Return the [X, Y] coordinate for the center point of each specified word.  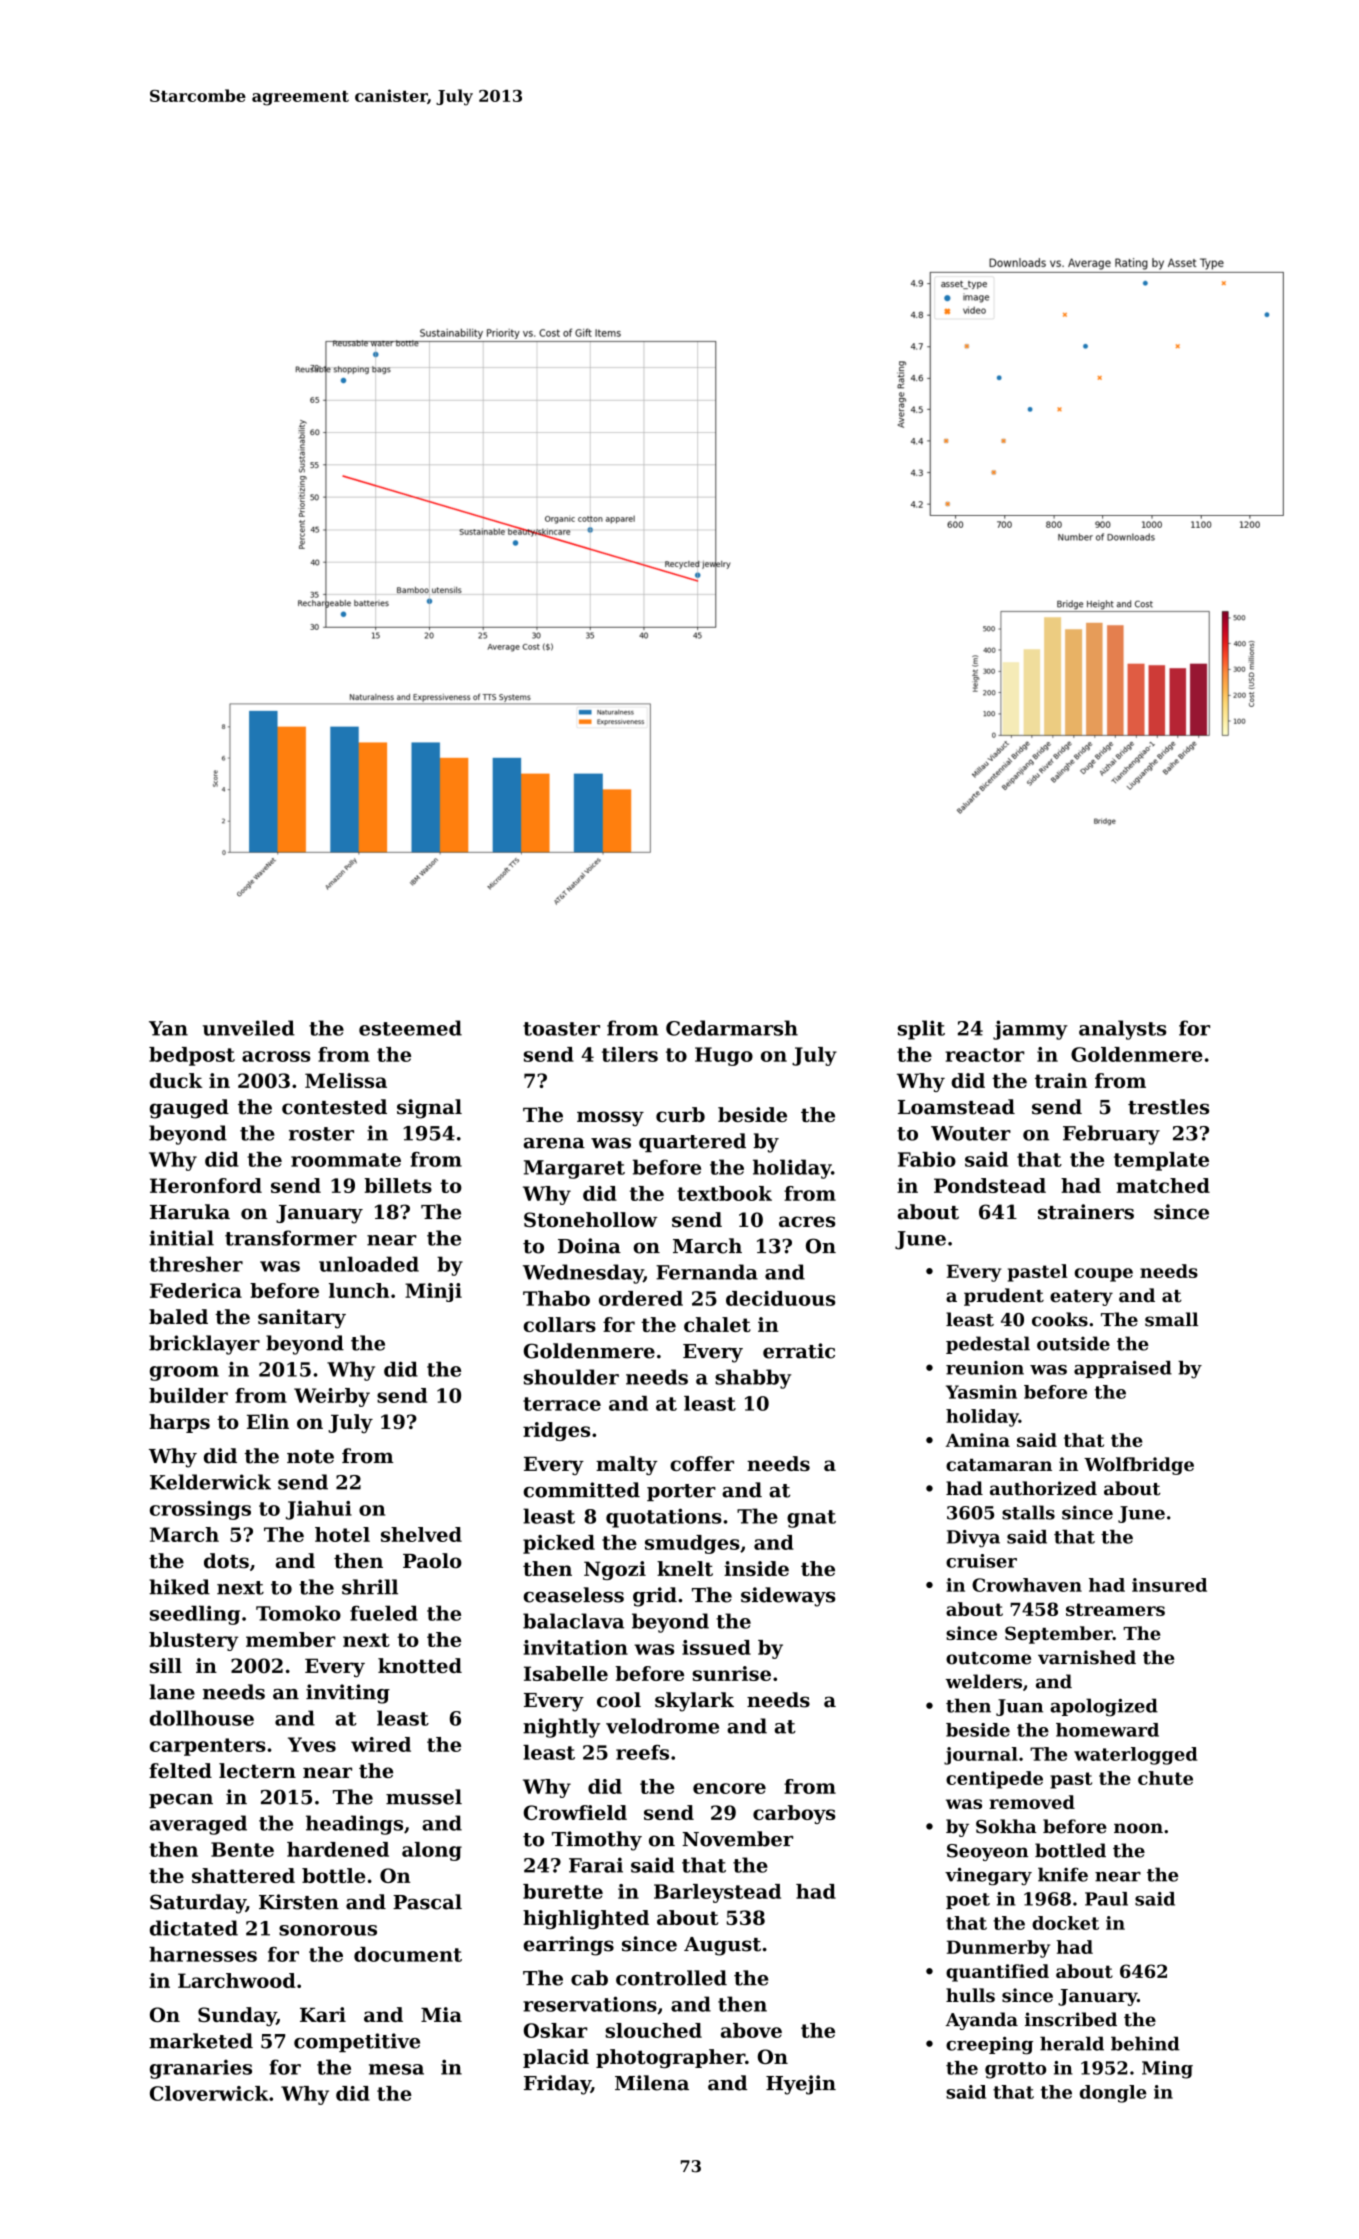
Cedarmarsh [732, 1028]
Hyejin [801, 2085]
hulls [970, 1995]
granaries [201, 2069]
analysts [1122, 1030]
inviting [348, 1694]
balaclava [573, 1621]
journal [981, 1756]
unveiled [249, 1028]
